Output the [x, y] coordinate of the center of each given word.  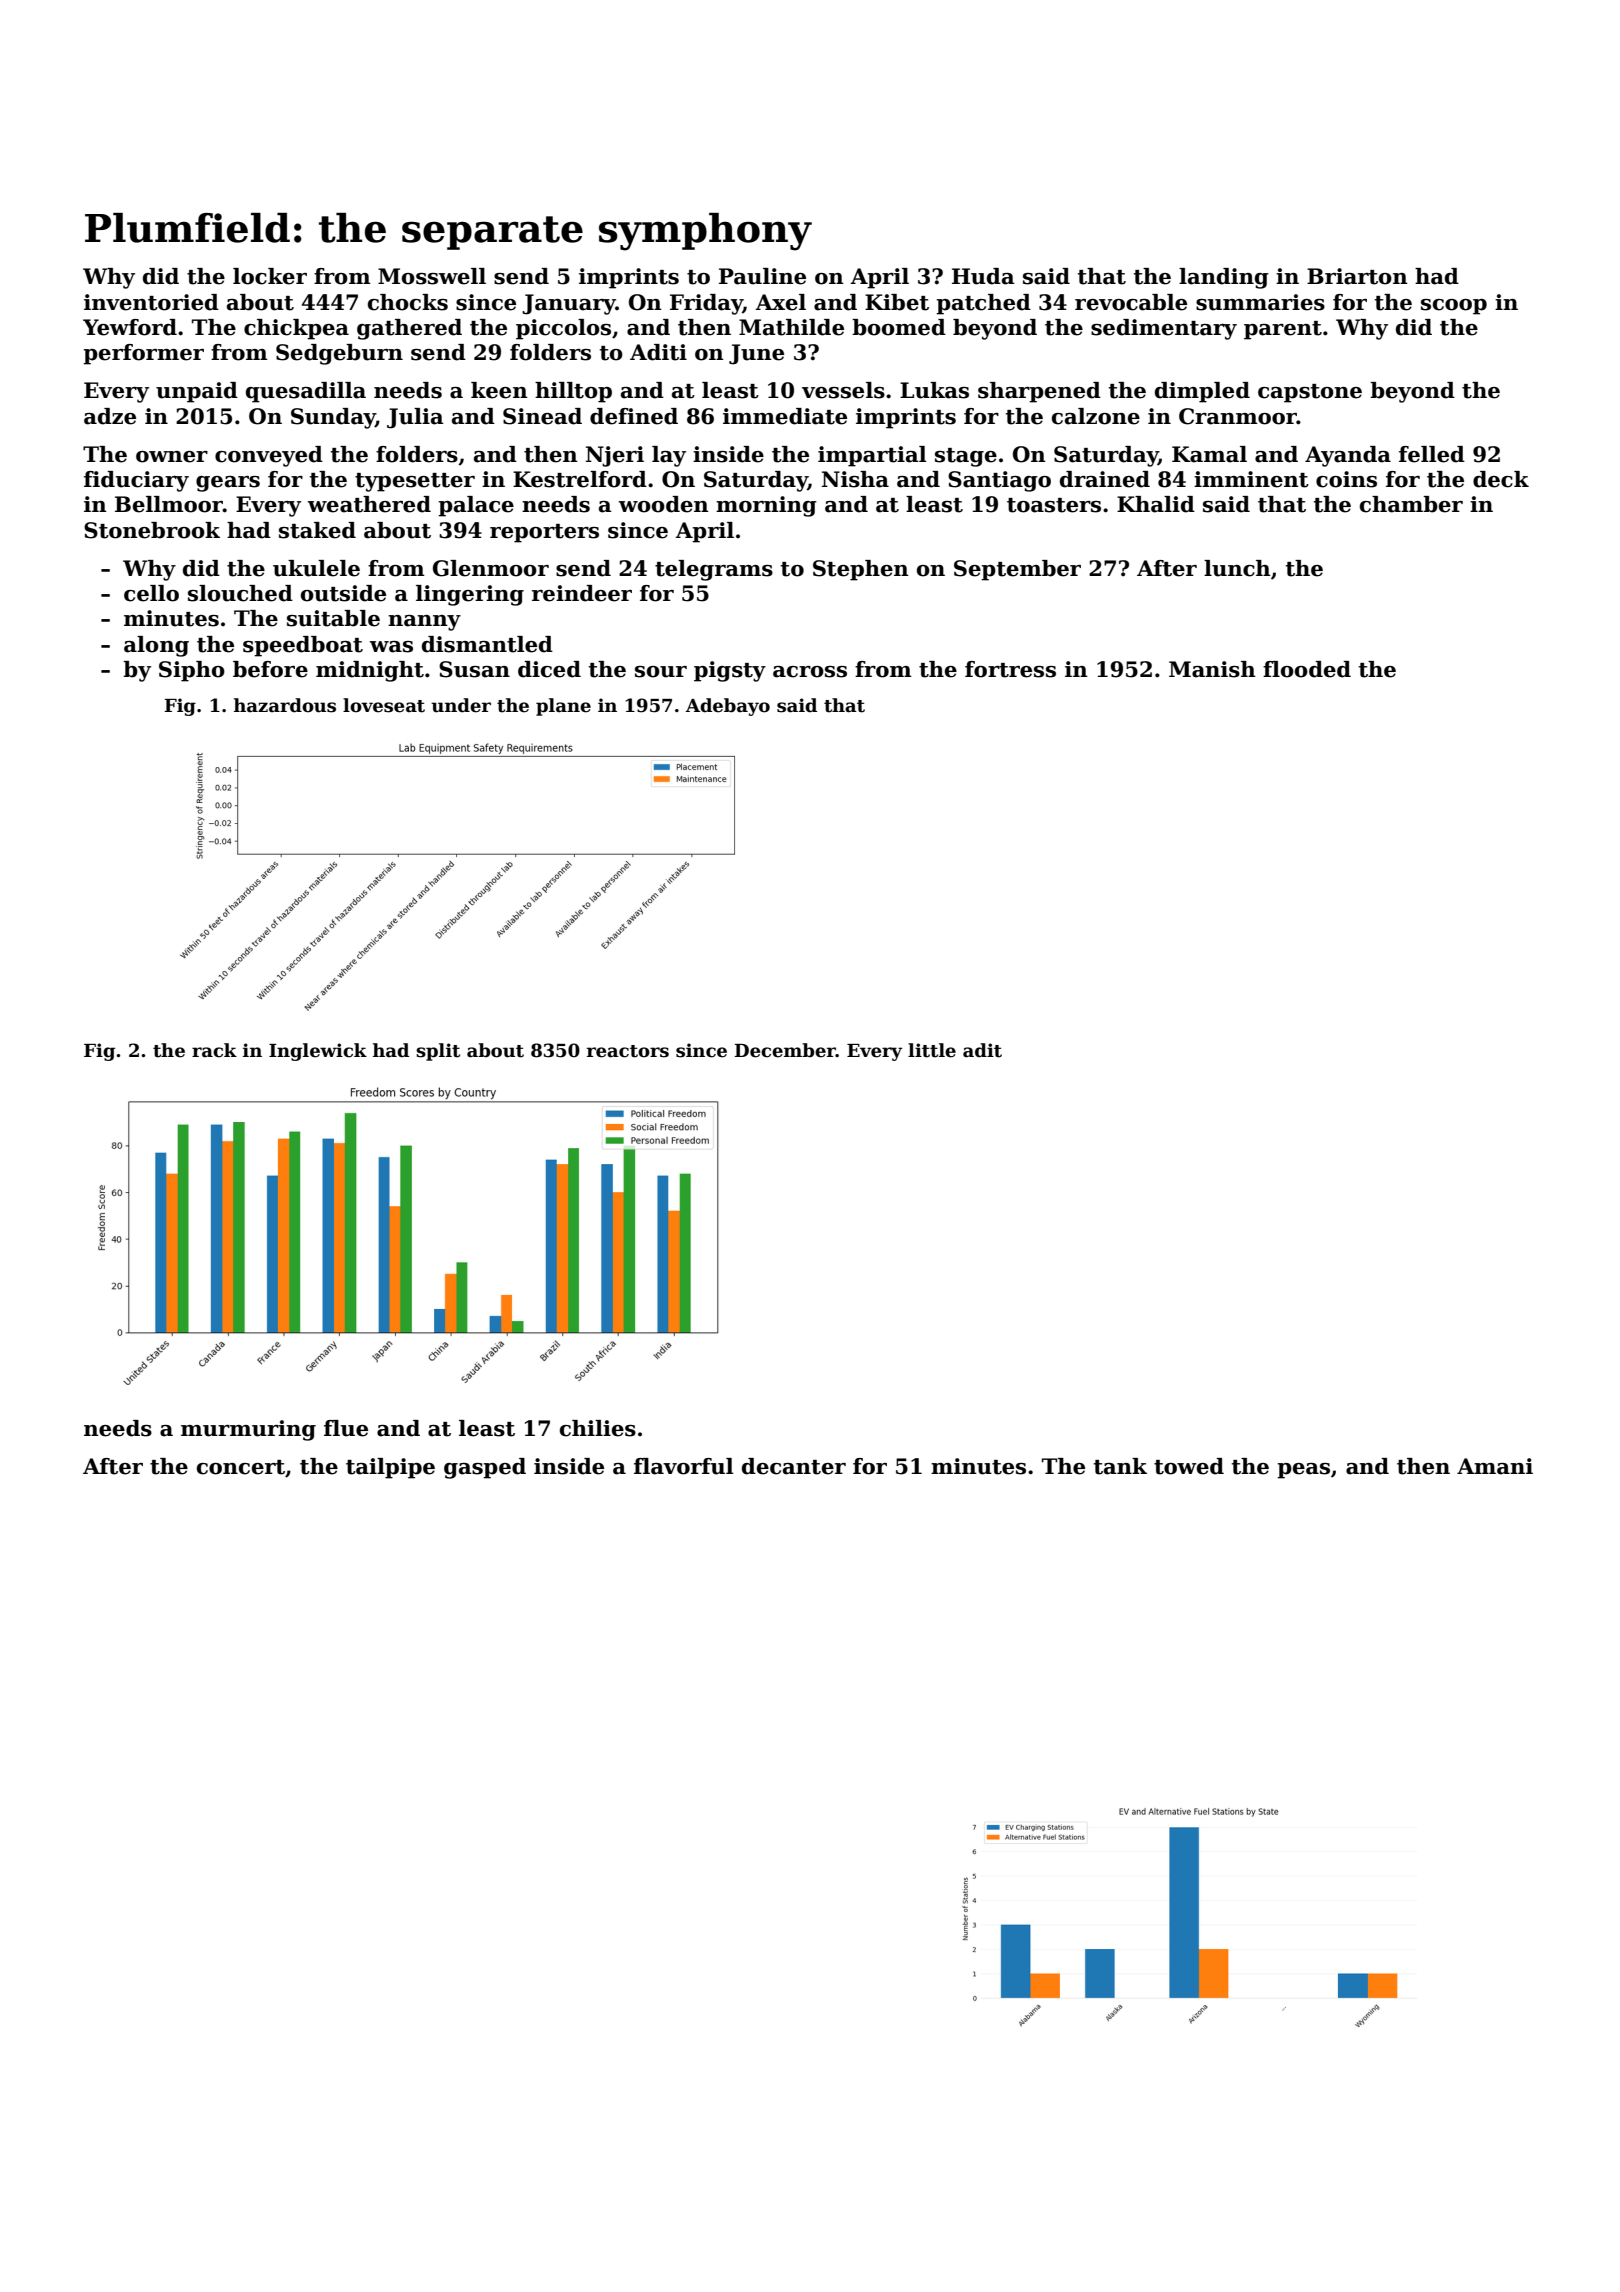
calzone [1096, 416]
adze [110, 416]
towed [1189, 1466]
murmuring [248, 1430]
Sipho [192, 671]
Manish [1212, 669]
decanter [794, 1466]
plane [563, 707]
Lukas [934, 390]
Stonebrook [152, 530]
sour [661, 672]
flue [346, 1428]
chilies [598, 1428]
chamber [1411, 504]
